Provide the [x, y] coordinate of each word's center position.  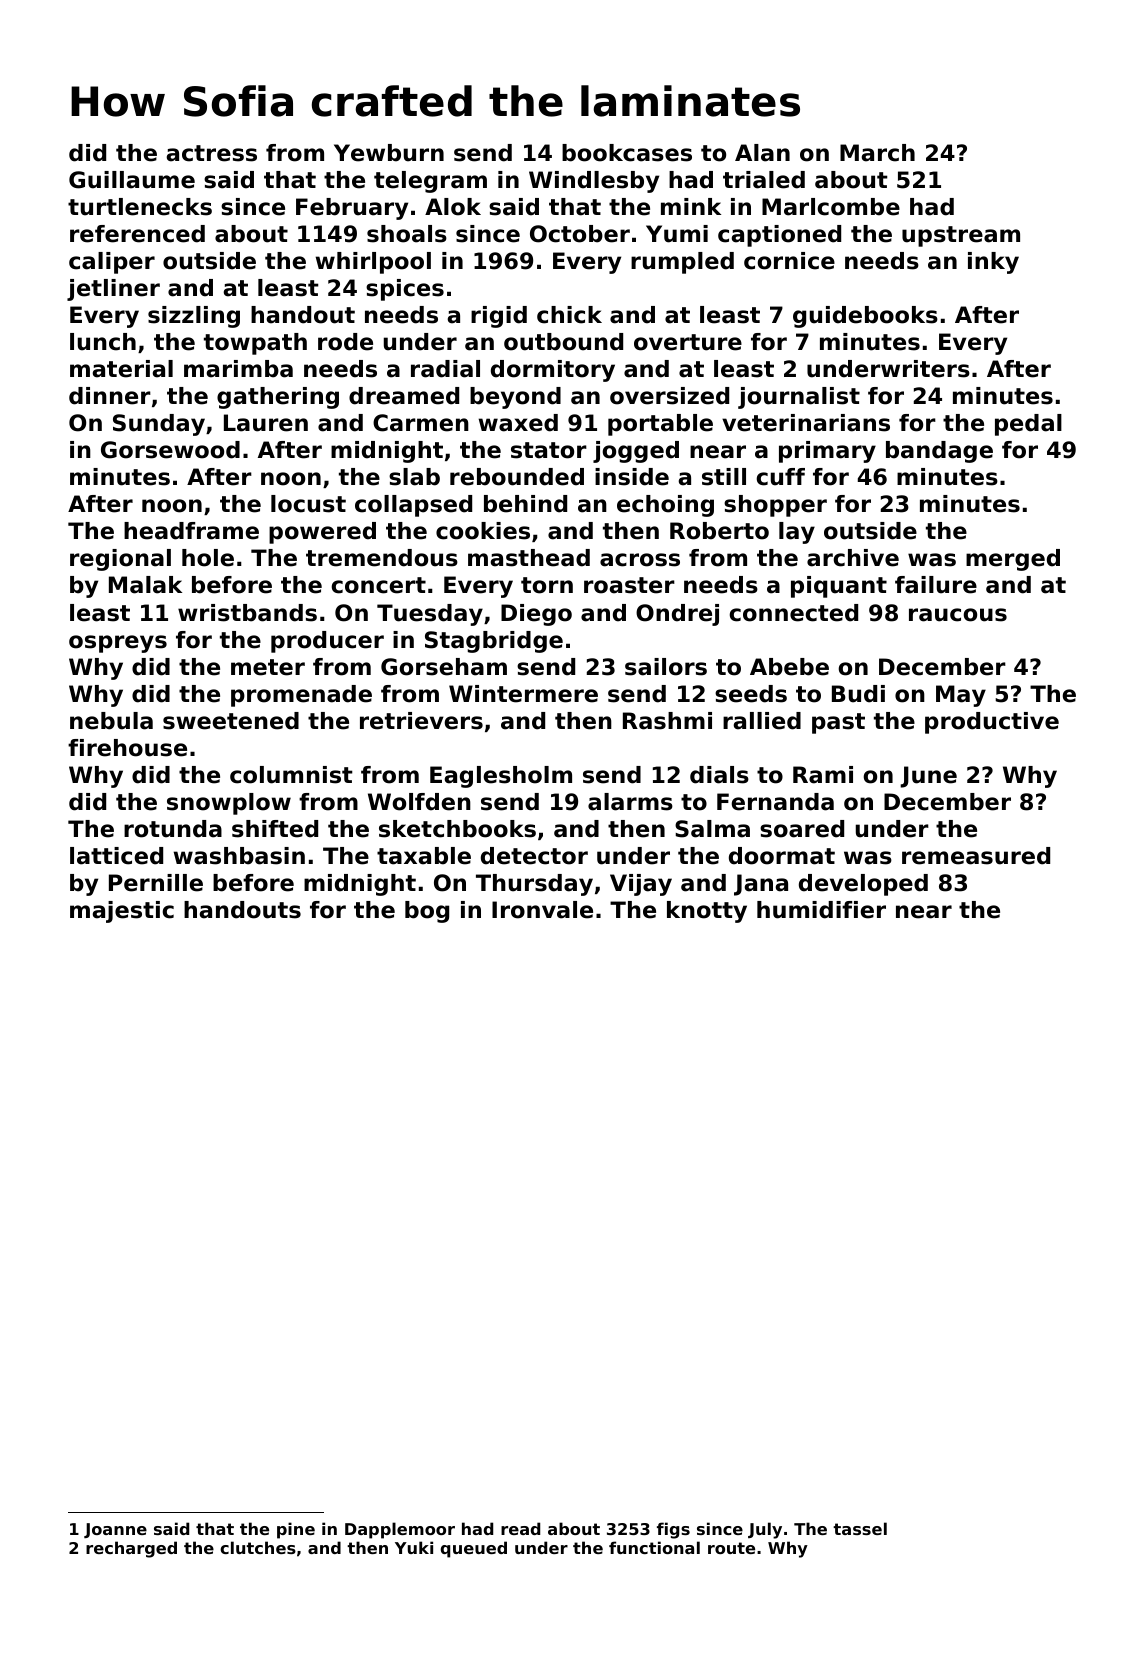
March [877, 153]
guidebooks [865, 317]
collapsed [413, 506]
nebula [111, 721]
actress [211, 153]
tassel [860, 1528]
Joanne [115, 1530]
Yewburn [389, 153]
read [520, 1528]
